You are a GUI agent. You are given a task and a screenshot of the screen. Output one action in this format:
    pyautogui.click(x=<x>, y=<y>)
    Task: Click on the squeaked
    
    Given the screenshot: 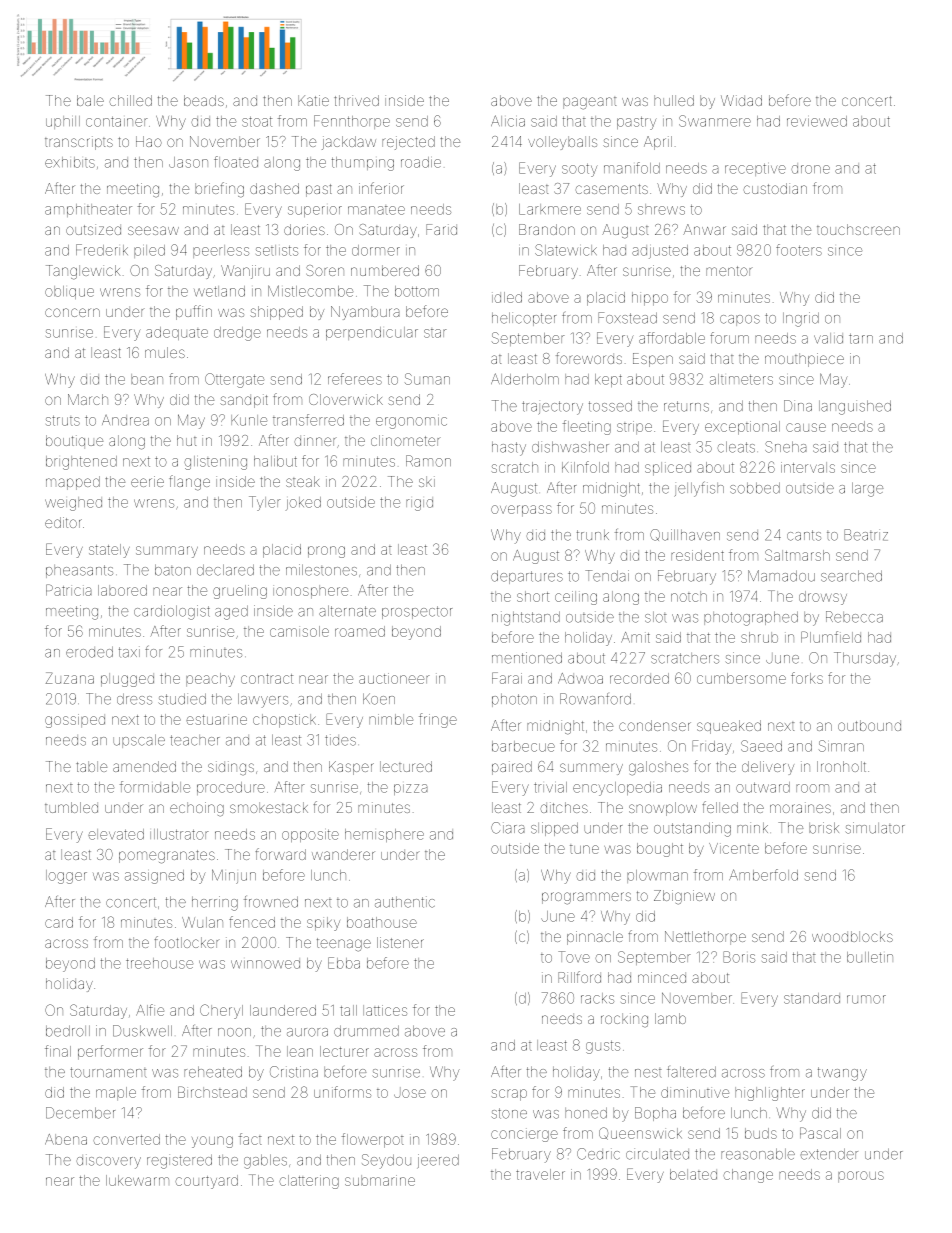 What is the action you would take?
    pyautogui.click(x=729, y=727)
